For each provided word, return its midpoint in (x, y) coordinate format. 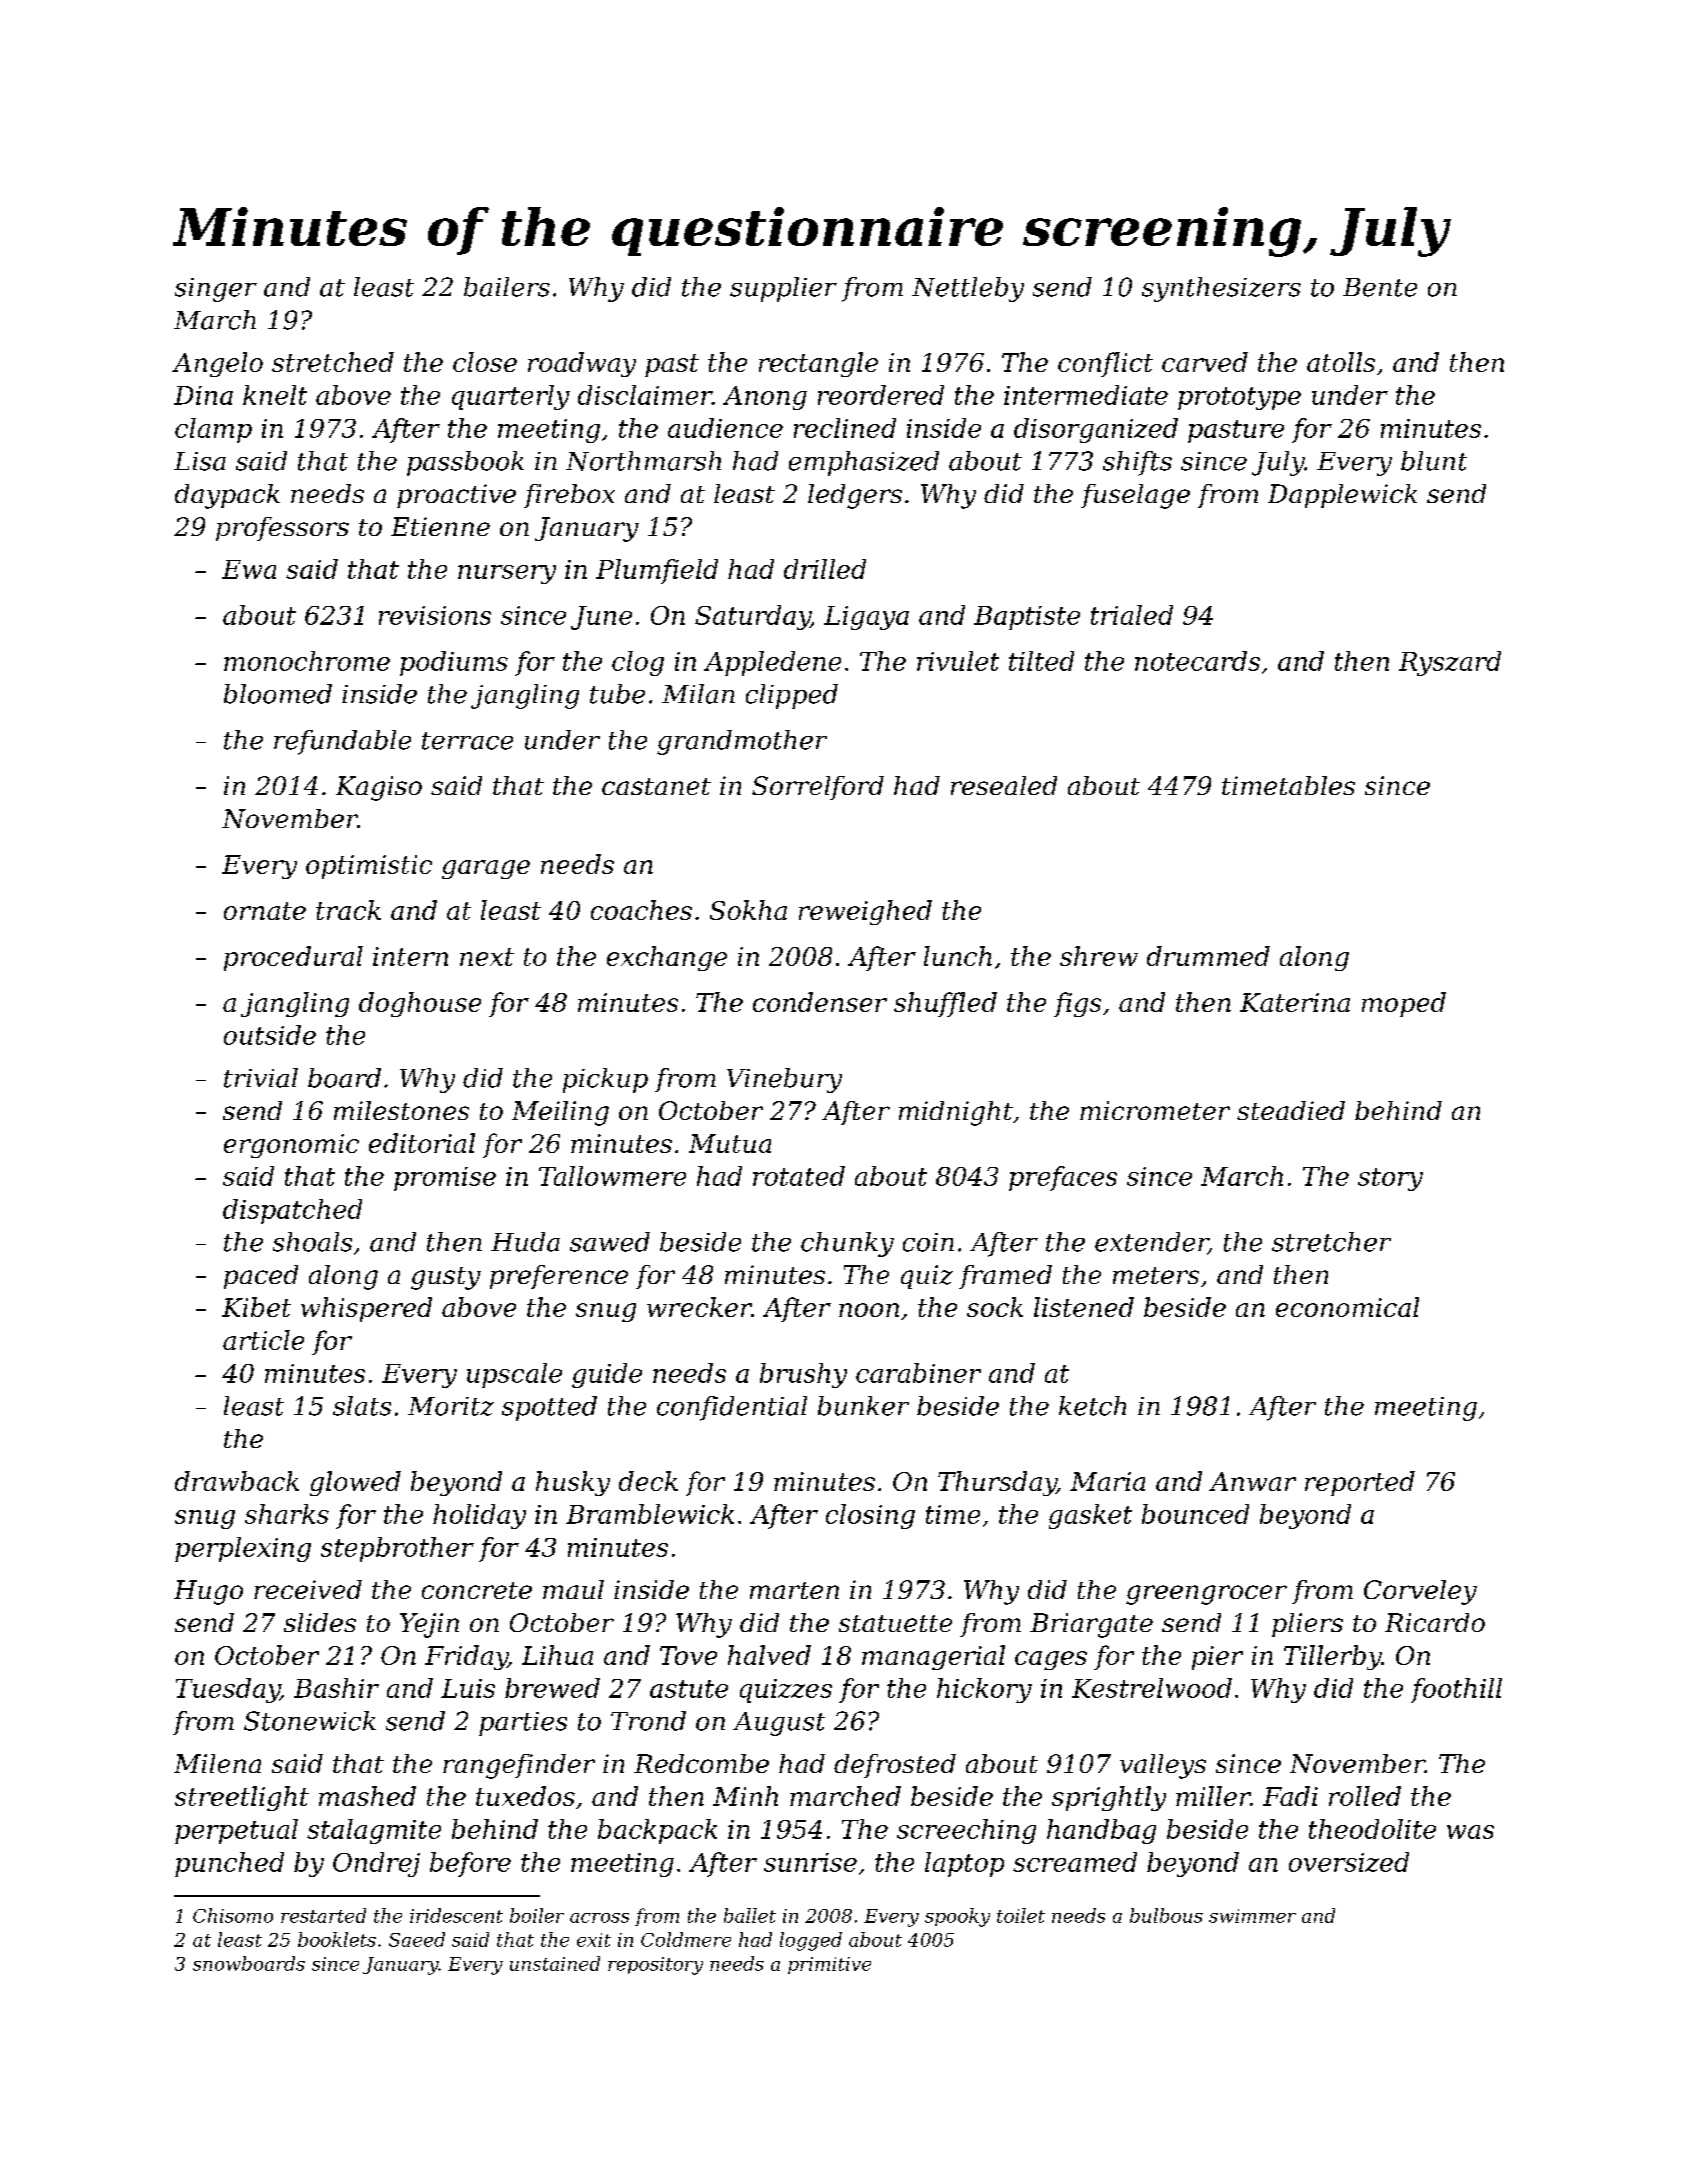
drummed (1208, 956)
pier (1217, 1658)
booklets (337, 1939)
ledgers (855, 496)
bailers (507, 287)
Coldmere (686, 1939)
